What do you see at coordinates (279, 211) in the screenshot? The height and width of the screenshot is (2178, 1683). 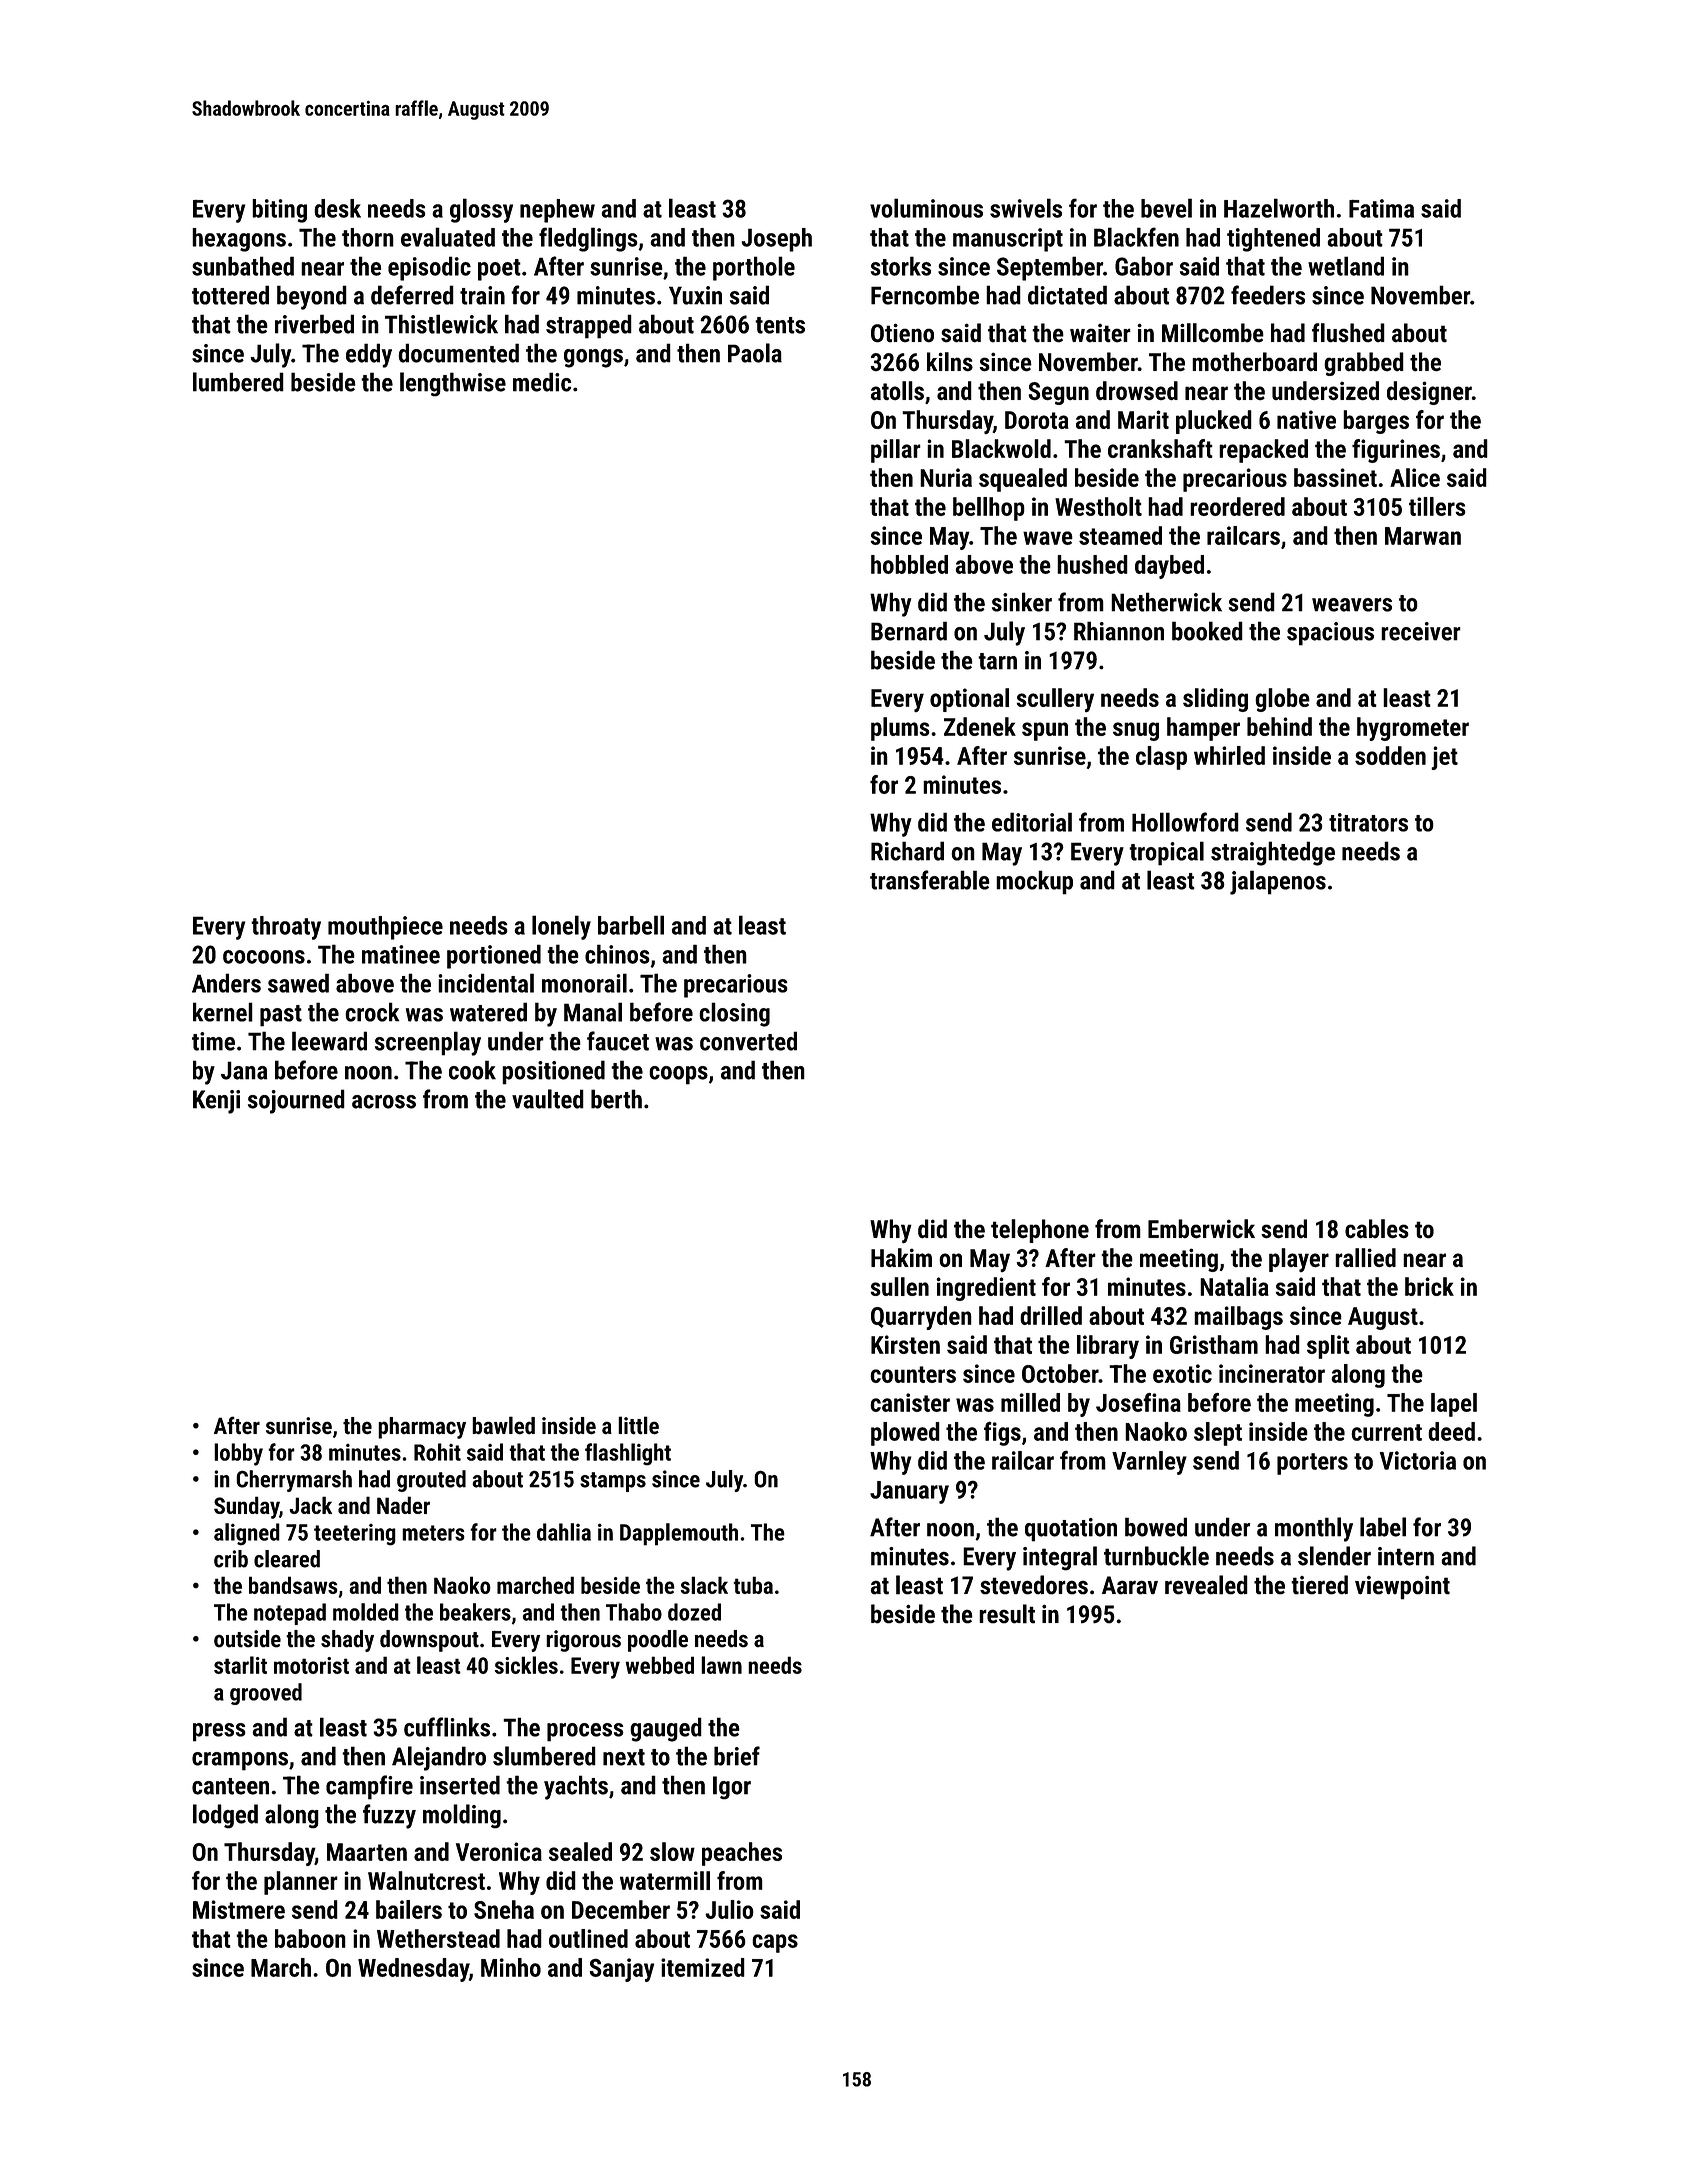 I see `biting` at bounding box center [279, 211].
